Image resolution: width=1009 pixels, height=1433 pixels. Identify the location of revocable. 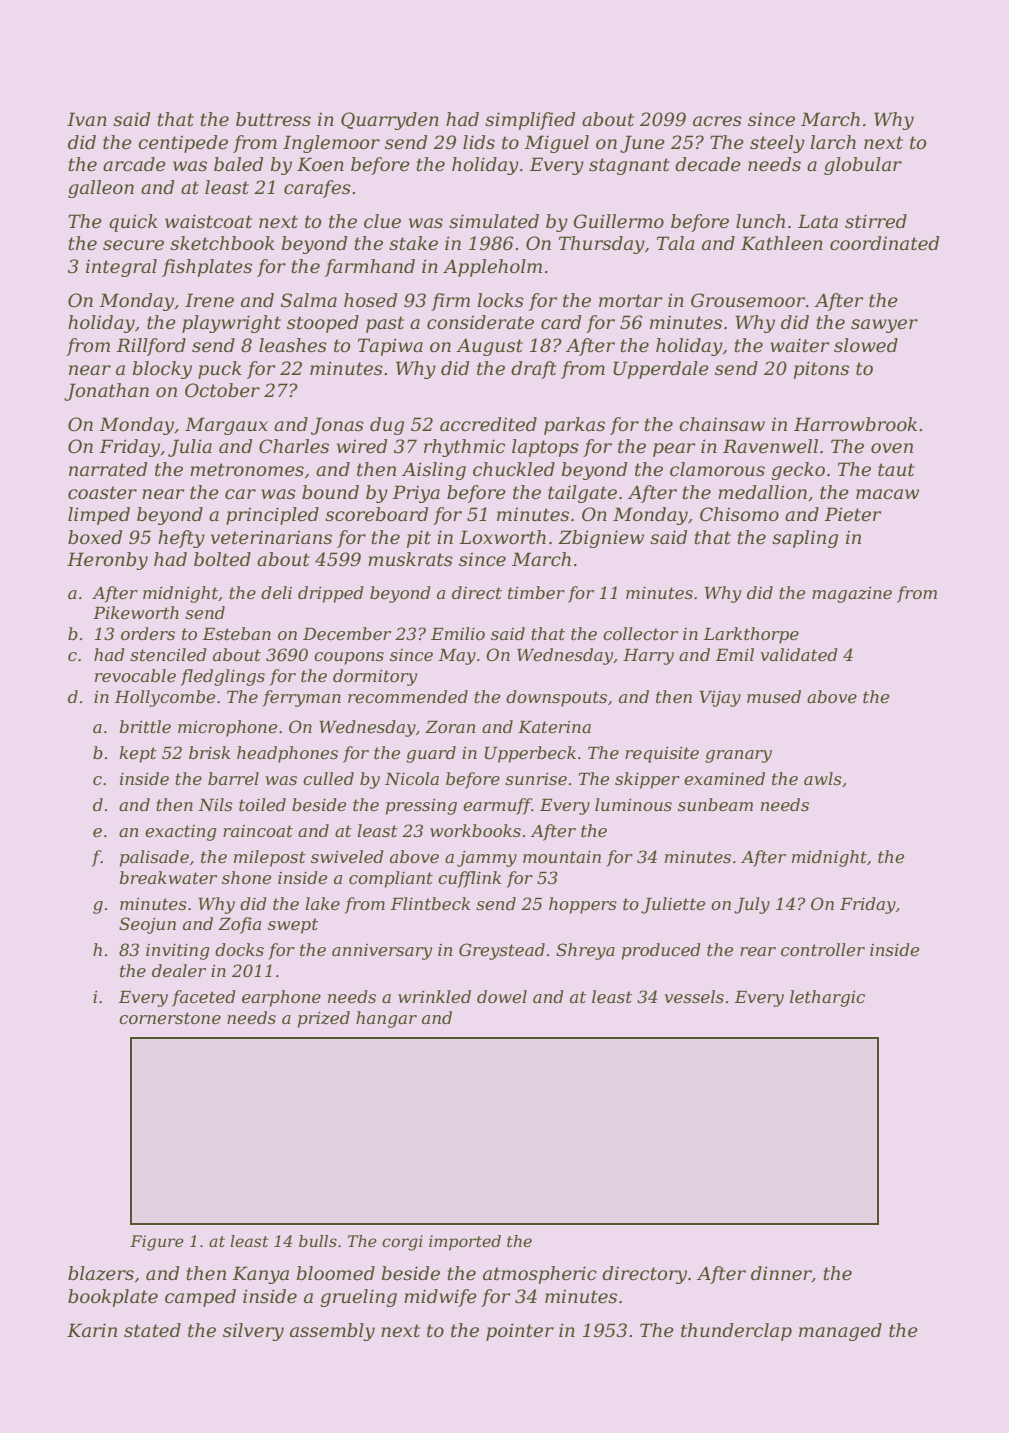
(135, 675).
